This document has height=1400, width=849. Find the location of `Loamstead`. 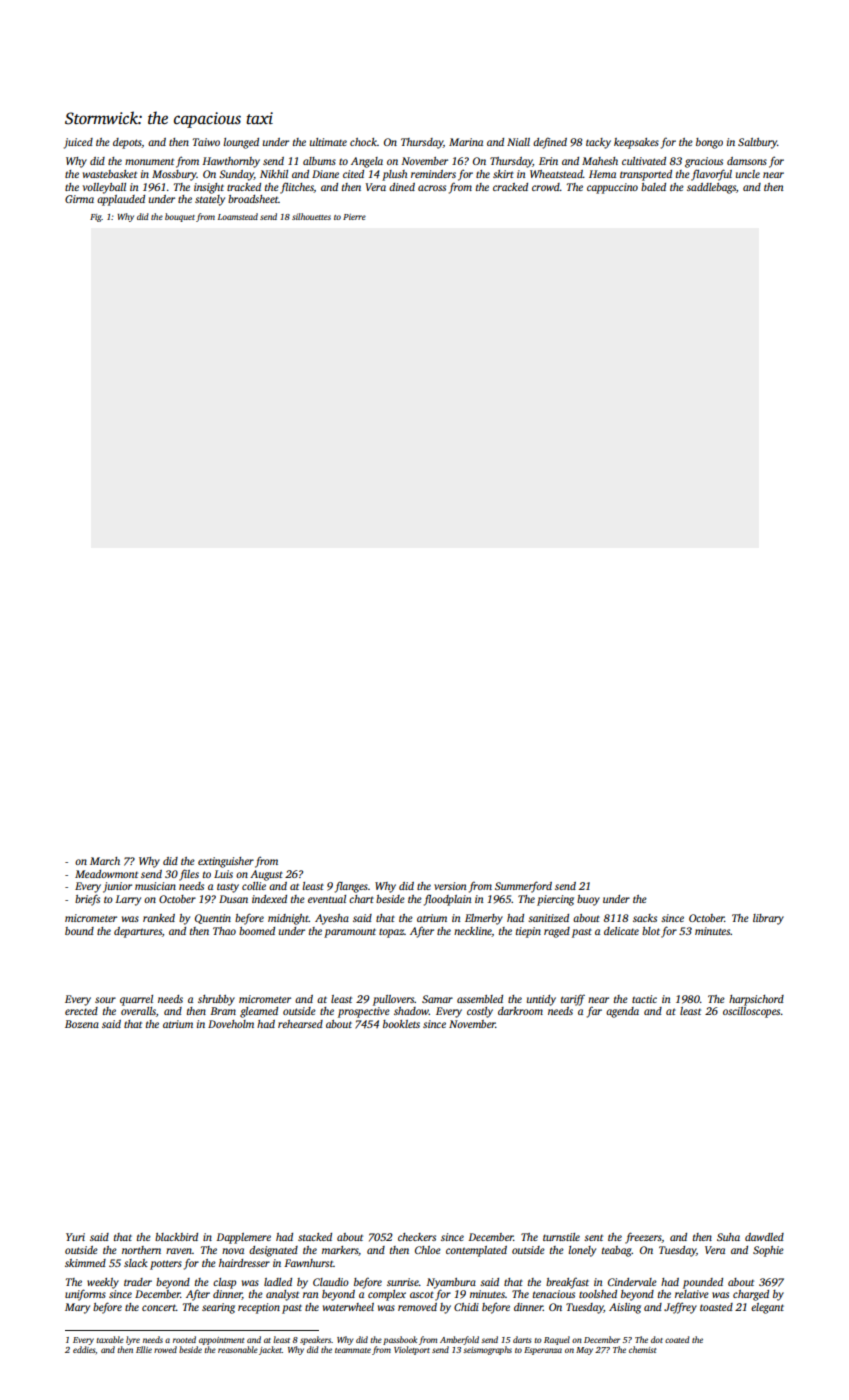

Loamstead is located at coordinates (238, 216).
